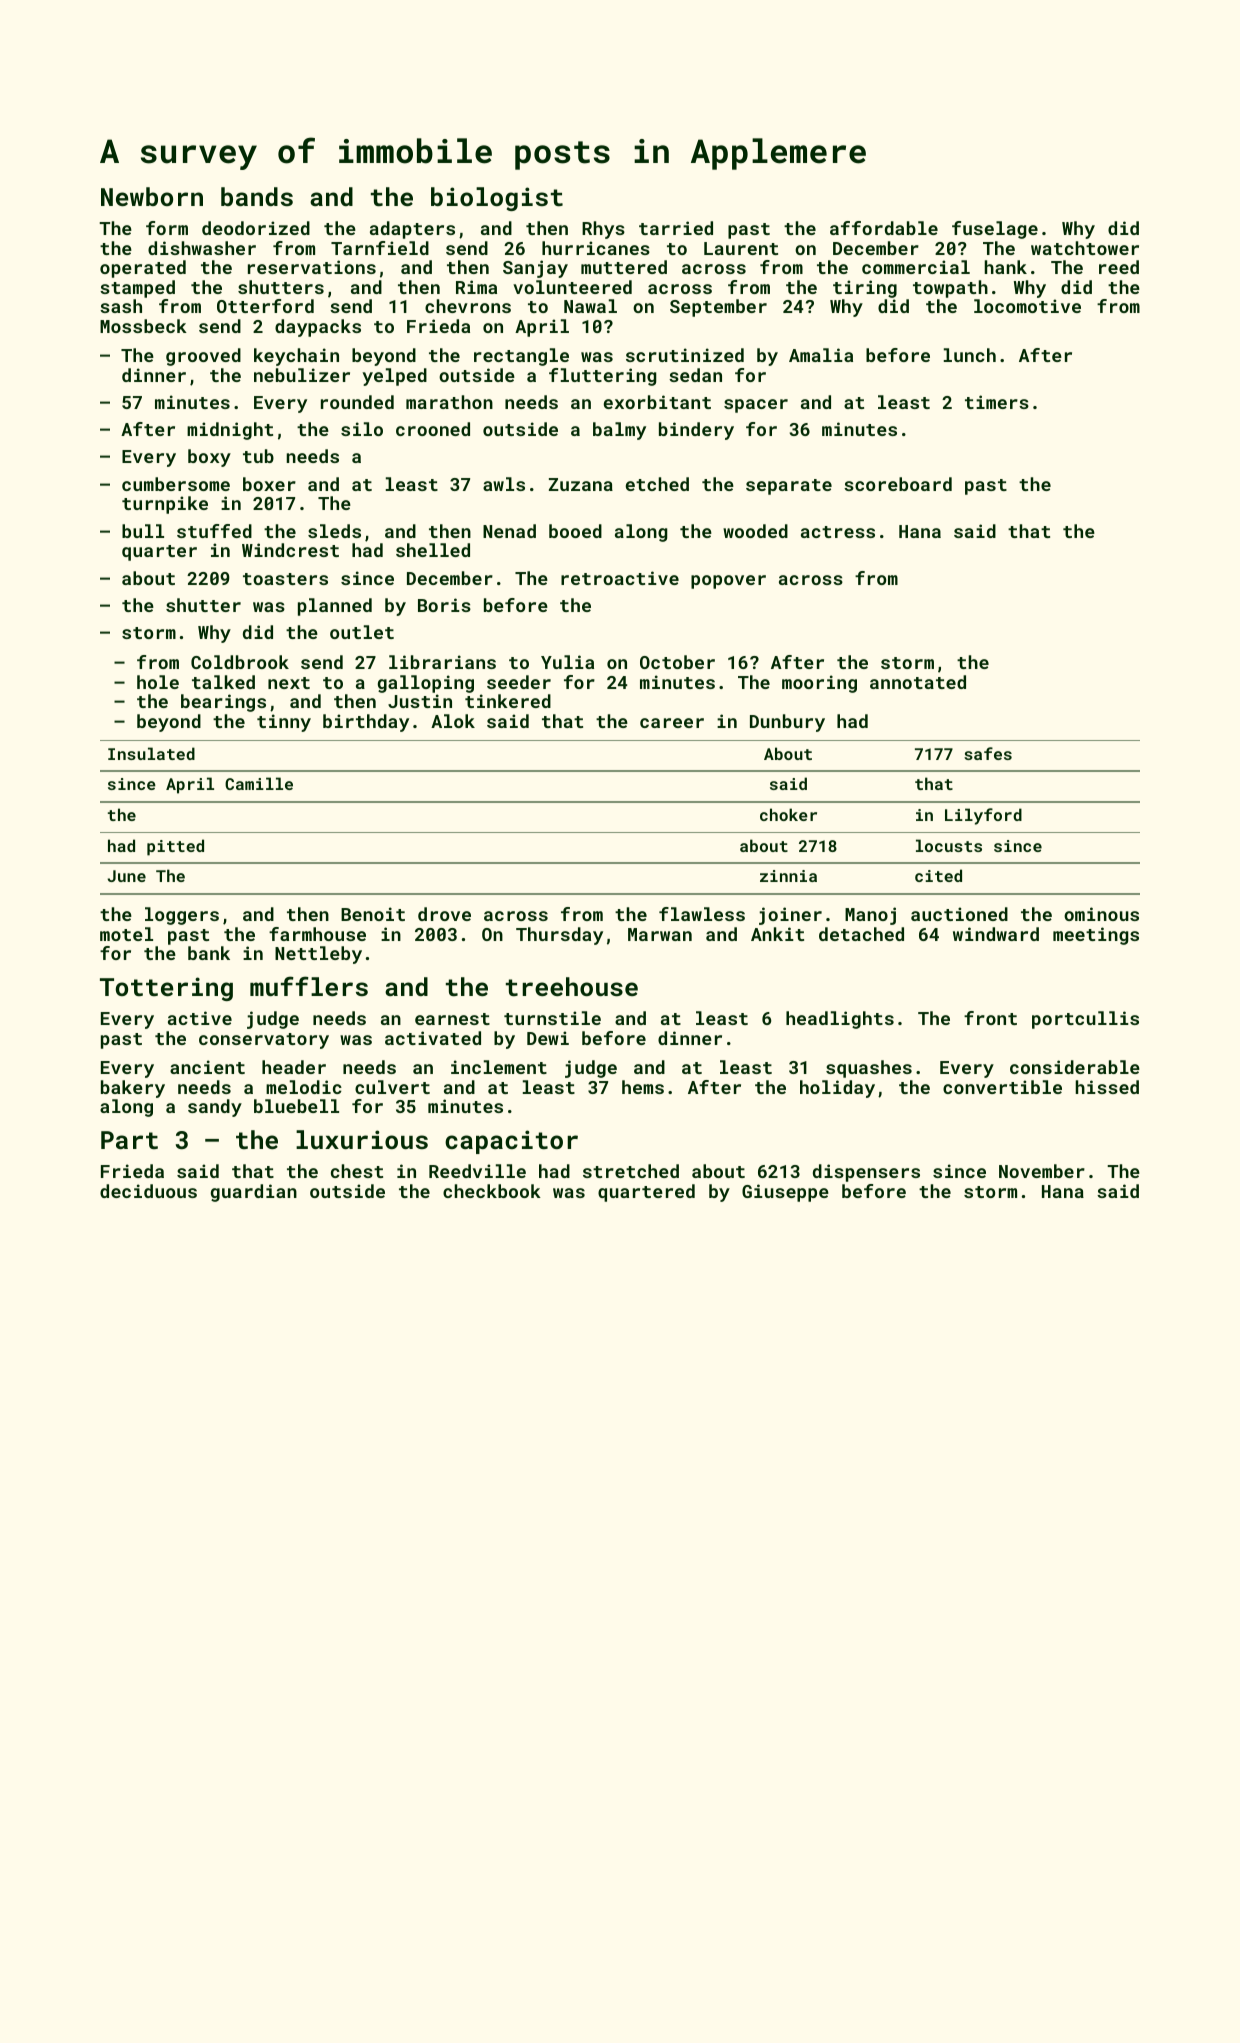 Image resolution: width=1240 pixels, height=2043 pixels. Describe the element at coordinates (362, 632) in the screenshot. I see `outlet` at that location.
